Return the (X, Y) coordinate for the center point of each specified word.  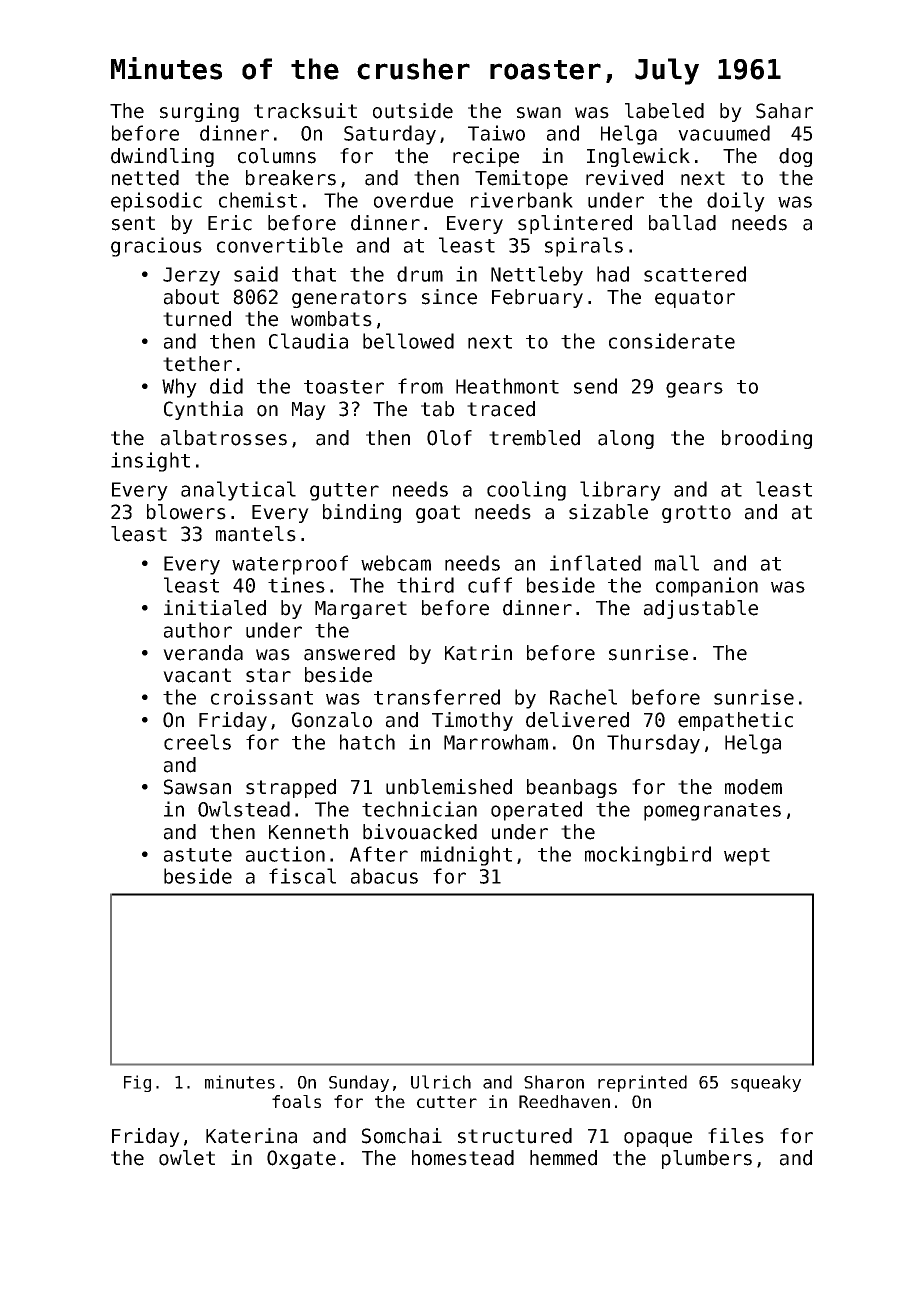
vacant (197, 675)
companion (707, 587)
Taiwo (496, 133)
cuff (490, 585)
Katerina (251, 1136)
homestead (463, 1158)
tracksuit (305, 111)
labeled (664, 111)
